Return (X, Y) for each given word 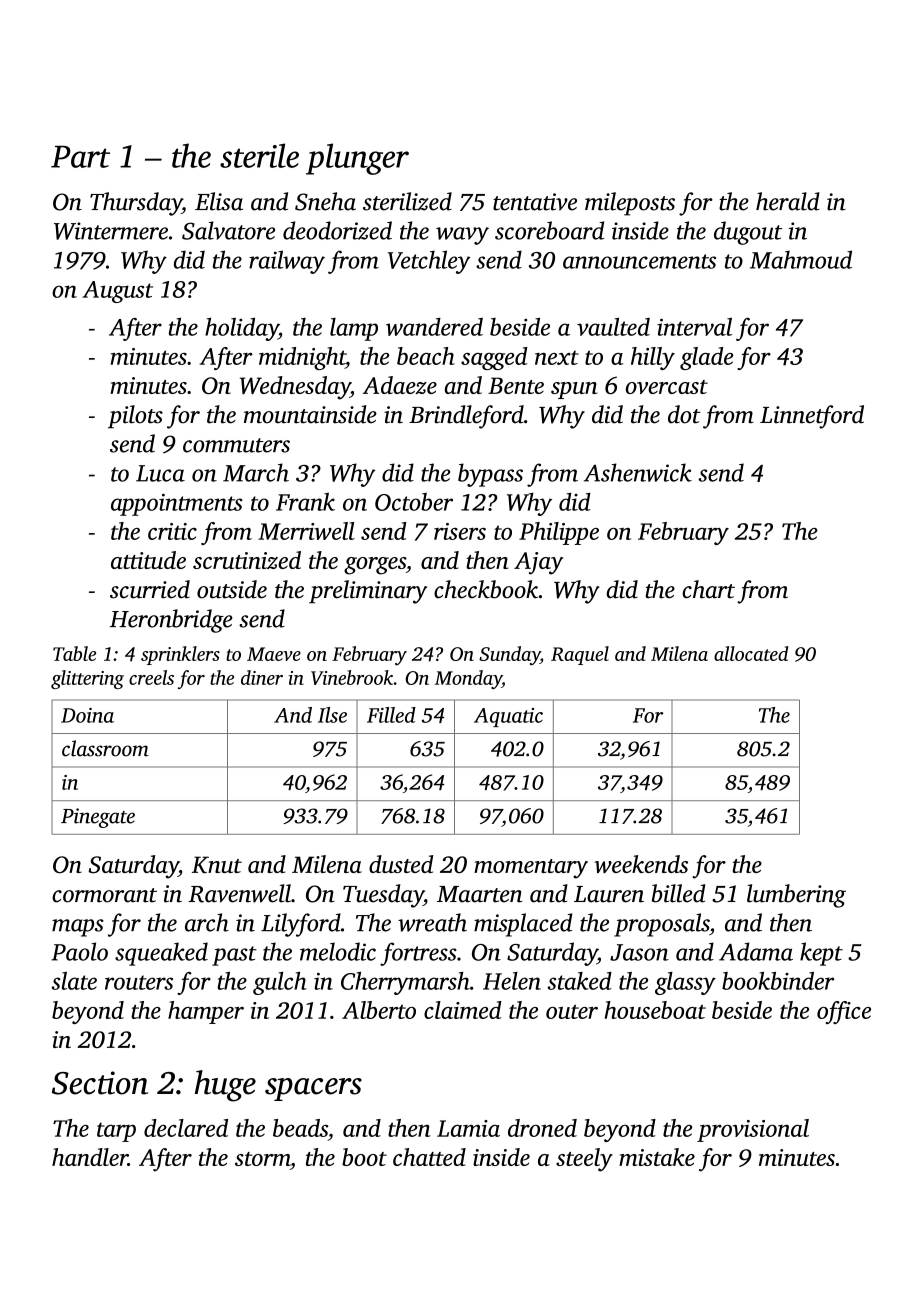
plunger (357, 159)
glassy (685, 983)
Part (80, 157)
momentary (531, 869)
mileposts (630, 204)
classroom (105, 748)
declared (186, 1128)
